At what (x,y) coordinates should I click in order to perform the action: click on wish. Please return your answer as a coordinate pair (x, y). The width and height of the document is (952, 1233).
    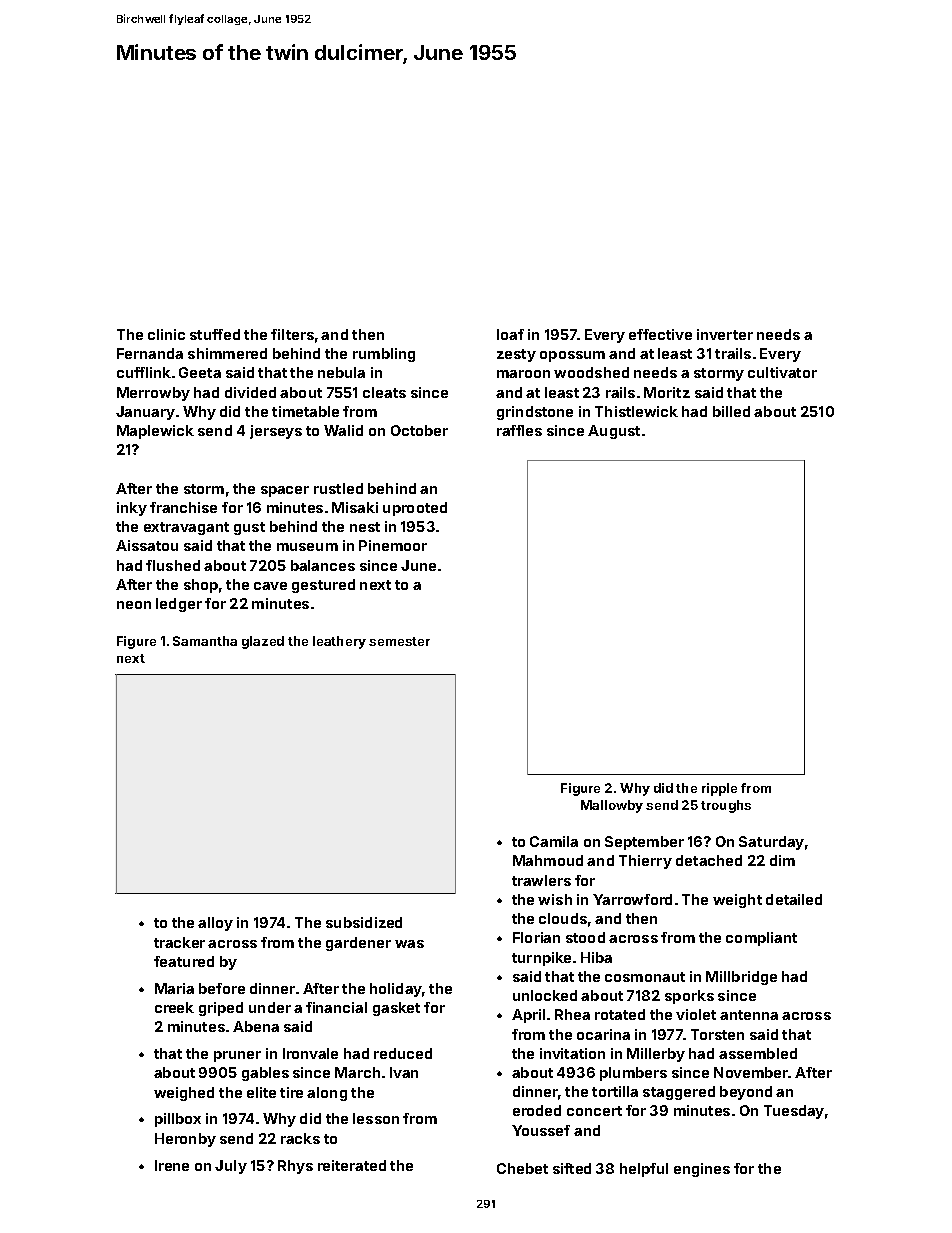
    Looking at the image, I should click on (555, 899).
